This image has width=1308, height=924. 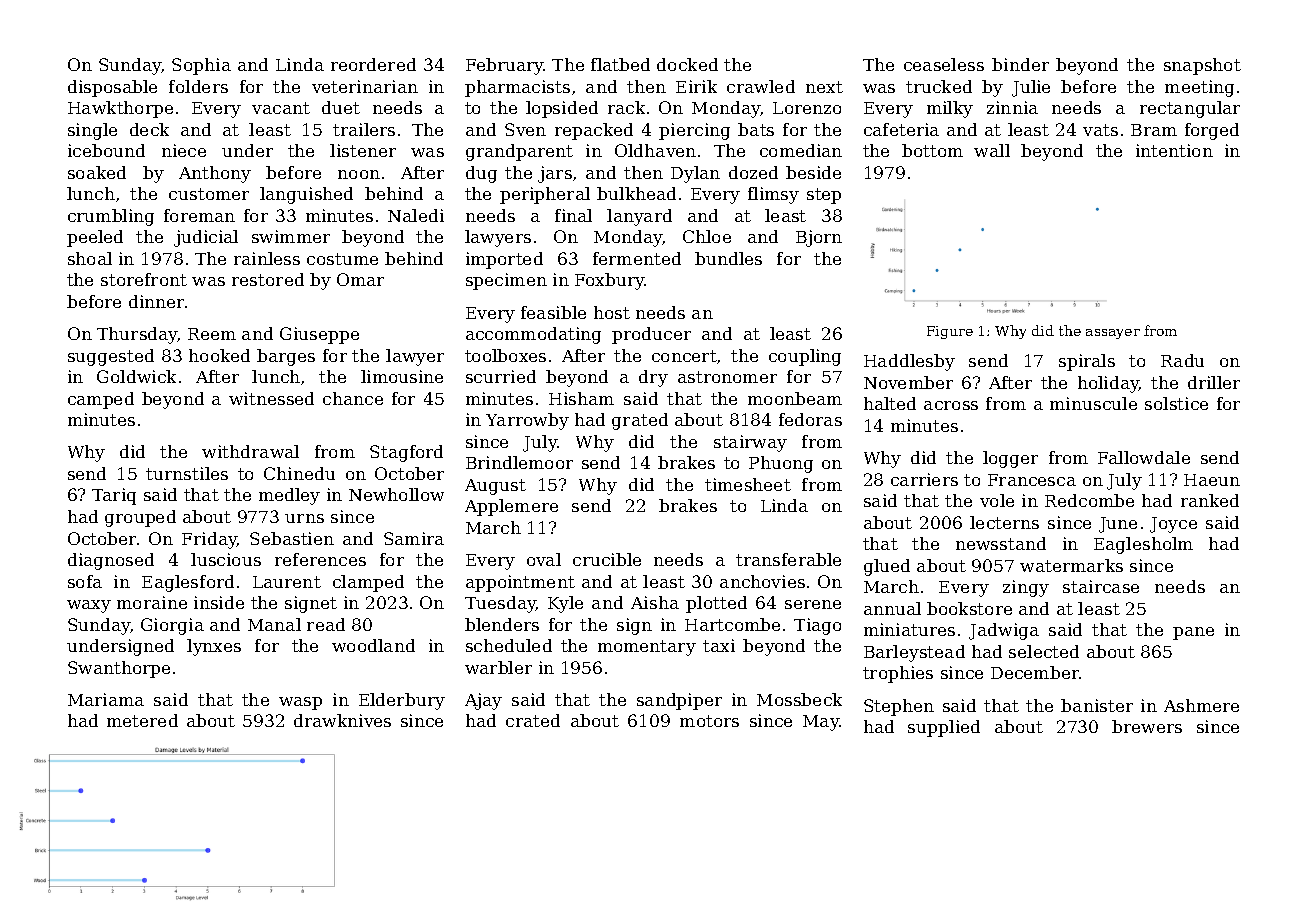 What do you see at coordinates (511, 507) in the image?
I see `Applemere` at bounding box center [511, 507].
